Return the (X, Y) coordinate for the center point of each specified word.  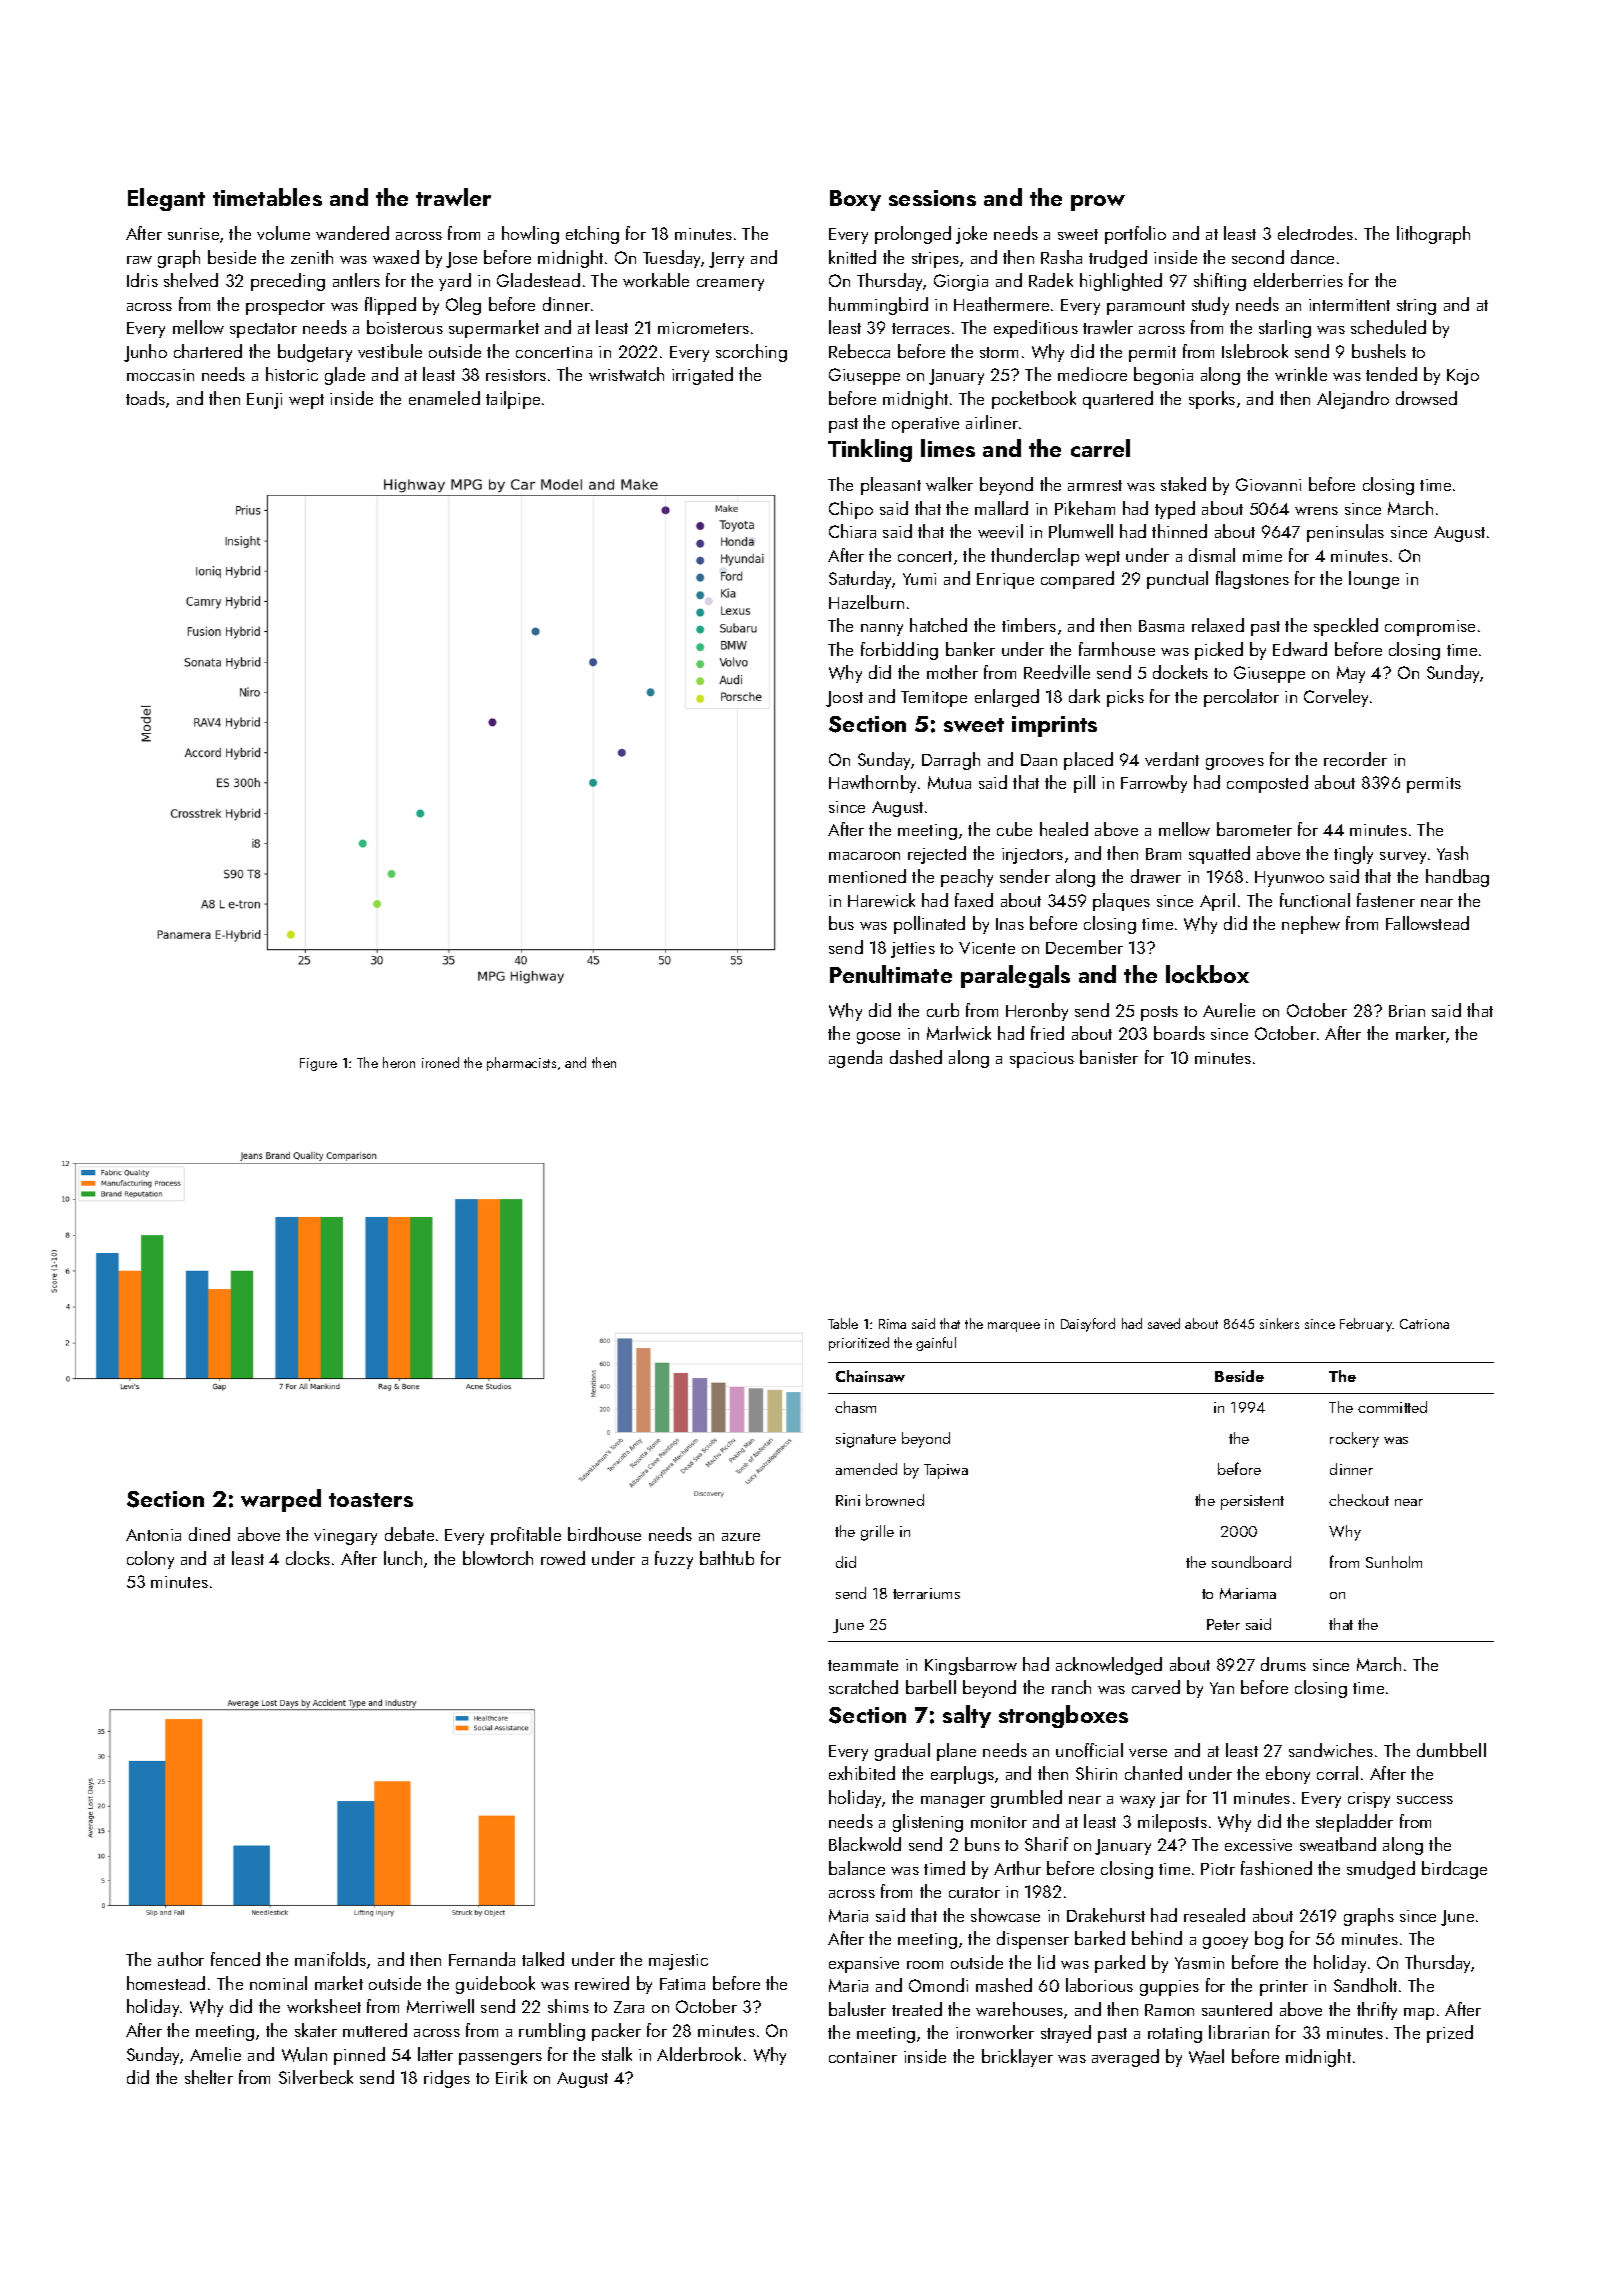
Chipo (851, 510)
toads (145, 398)
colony (150, 1560)
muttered (375, 2030)
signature (866, 1440)
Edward (1300, 649)
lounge (1374, 580)
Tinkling (870, 450)
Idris (142, 280)
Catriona (1424, 1324)
